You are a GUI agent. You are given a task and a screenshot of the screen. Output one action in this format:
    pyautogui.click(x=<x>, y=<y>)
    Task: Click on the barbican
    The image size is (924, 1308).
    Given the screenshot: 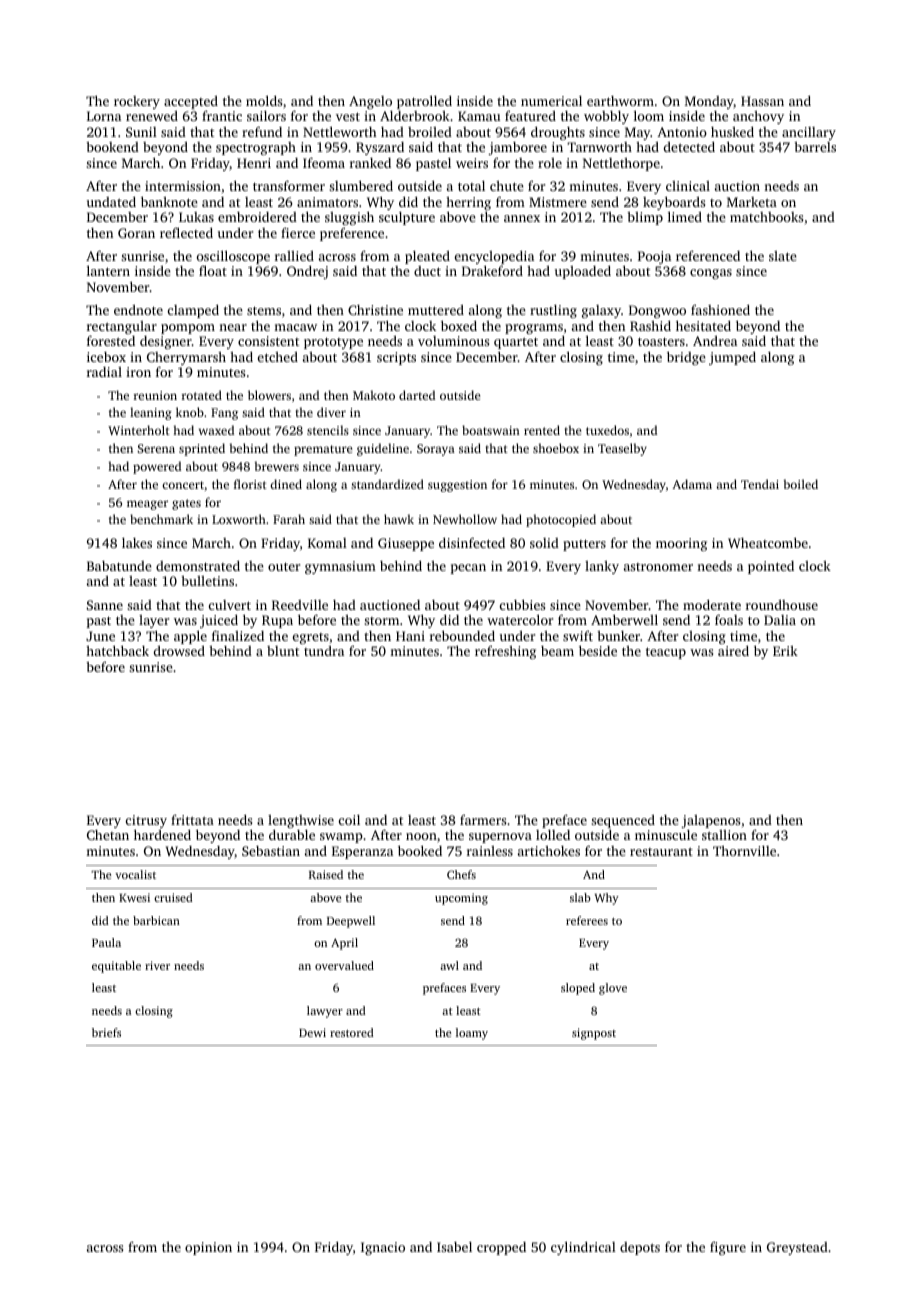 What is the action you would take?
    pyautogui.click(x=156, y=920)
